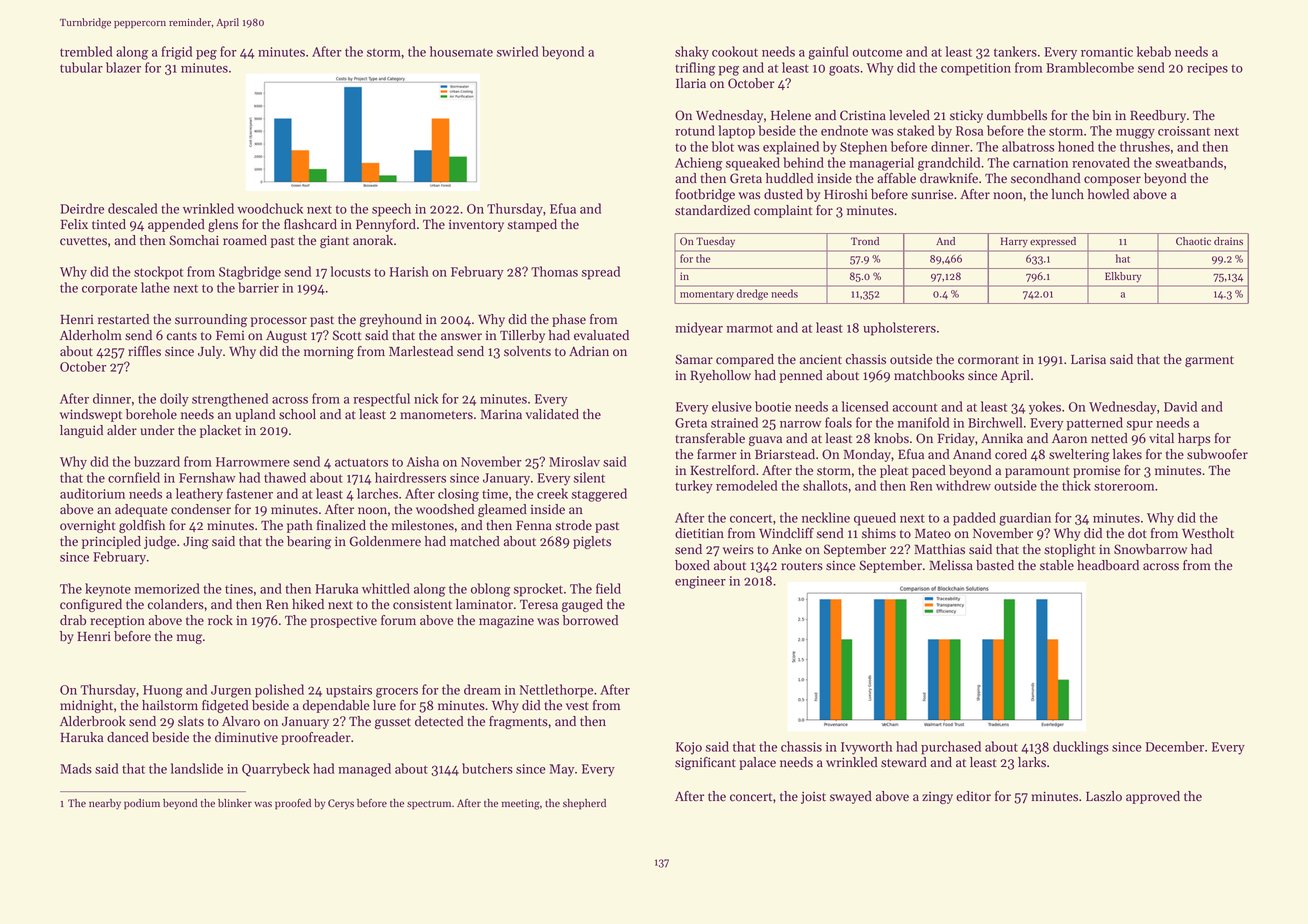 The width and height of the screenshot is (1308, 924). I want to click on piglets, so click(592, 542).
